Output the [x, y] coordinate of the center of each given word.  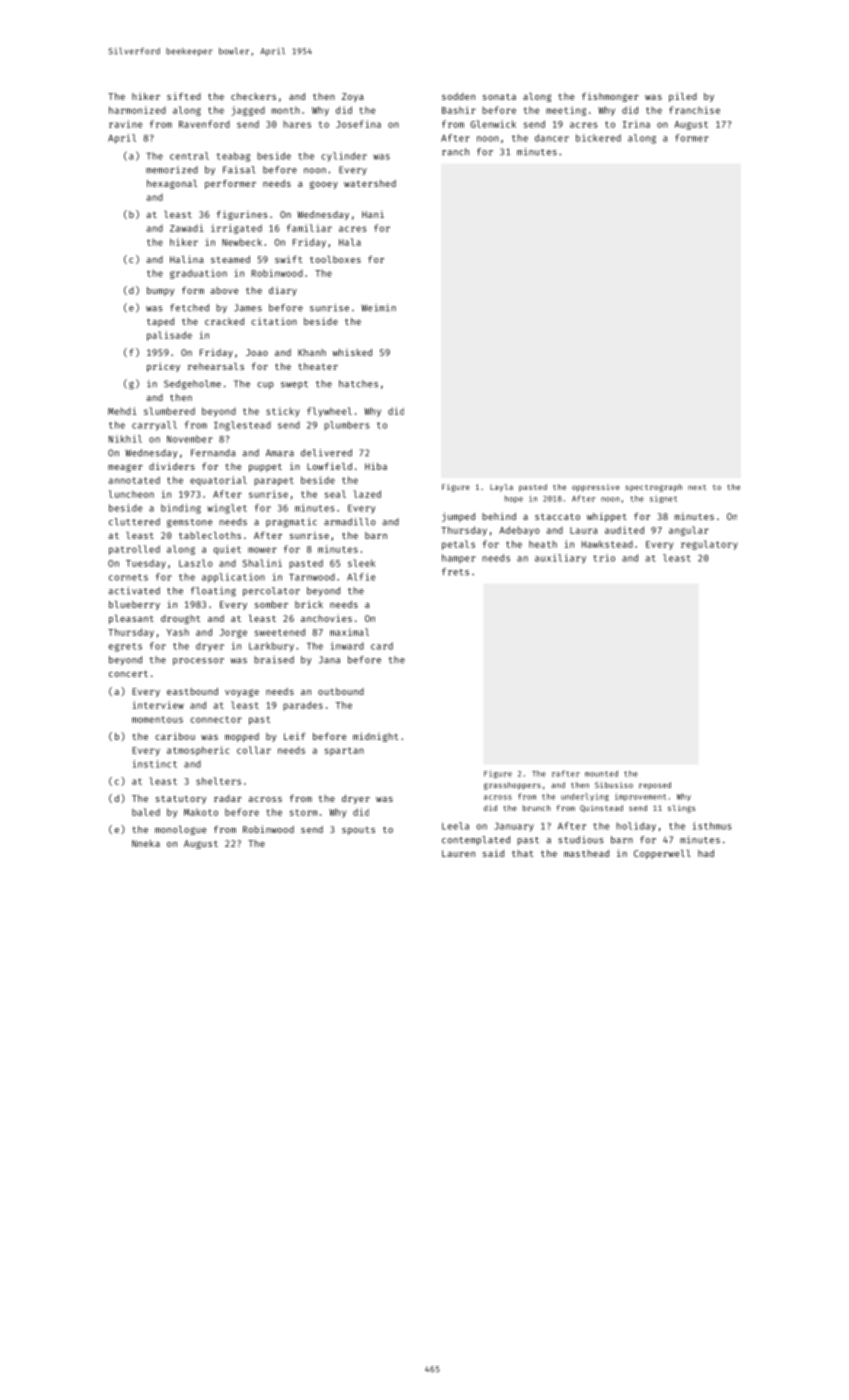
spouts [358, 831]
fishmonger [610, 97]
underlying [585, 797]
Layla [501, 488]
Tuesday [146, 564]
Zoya [353, 97]
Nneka [146, 843]
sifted [184, 96]
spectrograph [653, 488]
